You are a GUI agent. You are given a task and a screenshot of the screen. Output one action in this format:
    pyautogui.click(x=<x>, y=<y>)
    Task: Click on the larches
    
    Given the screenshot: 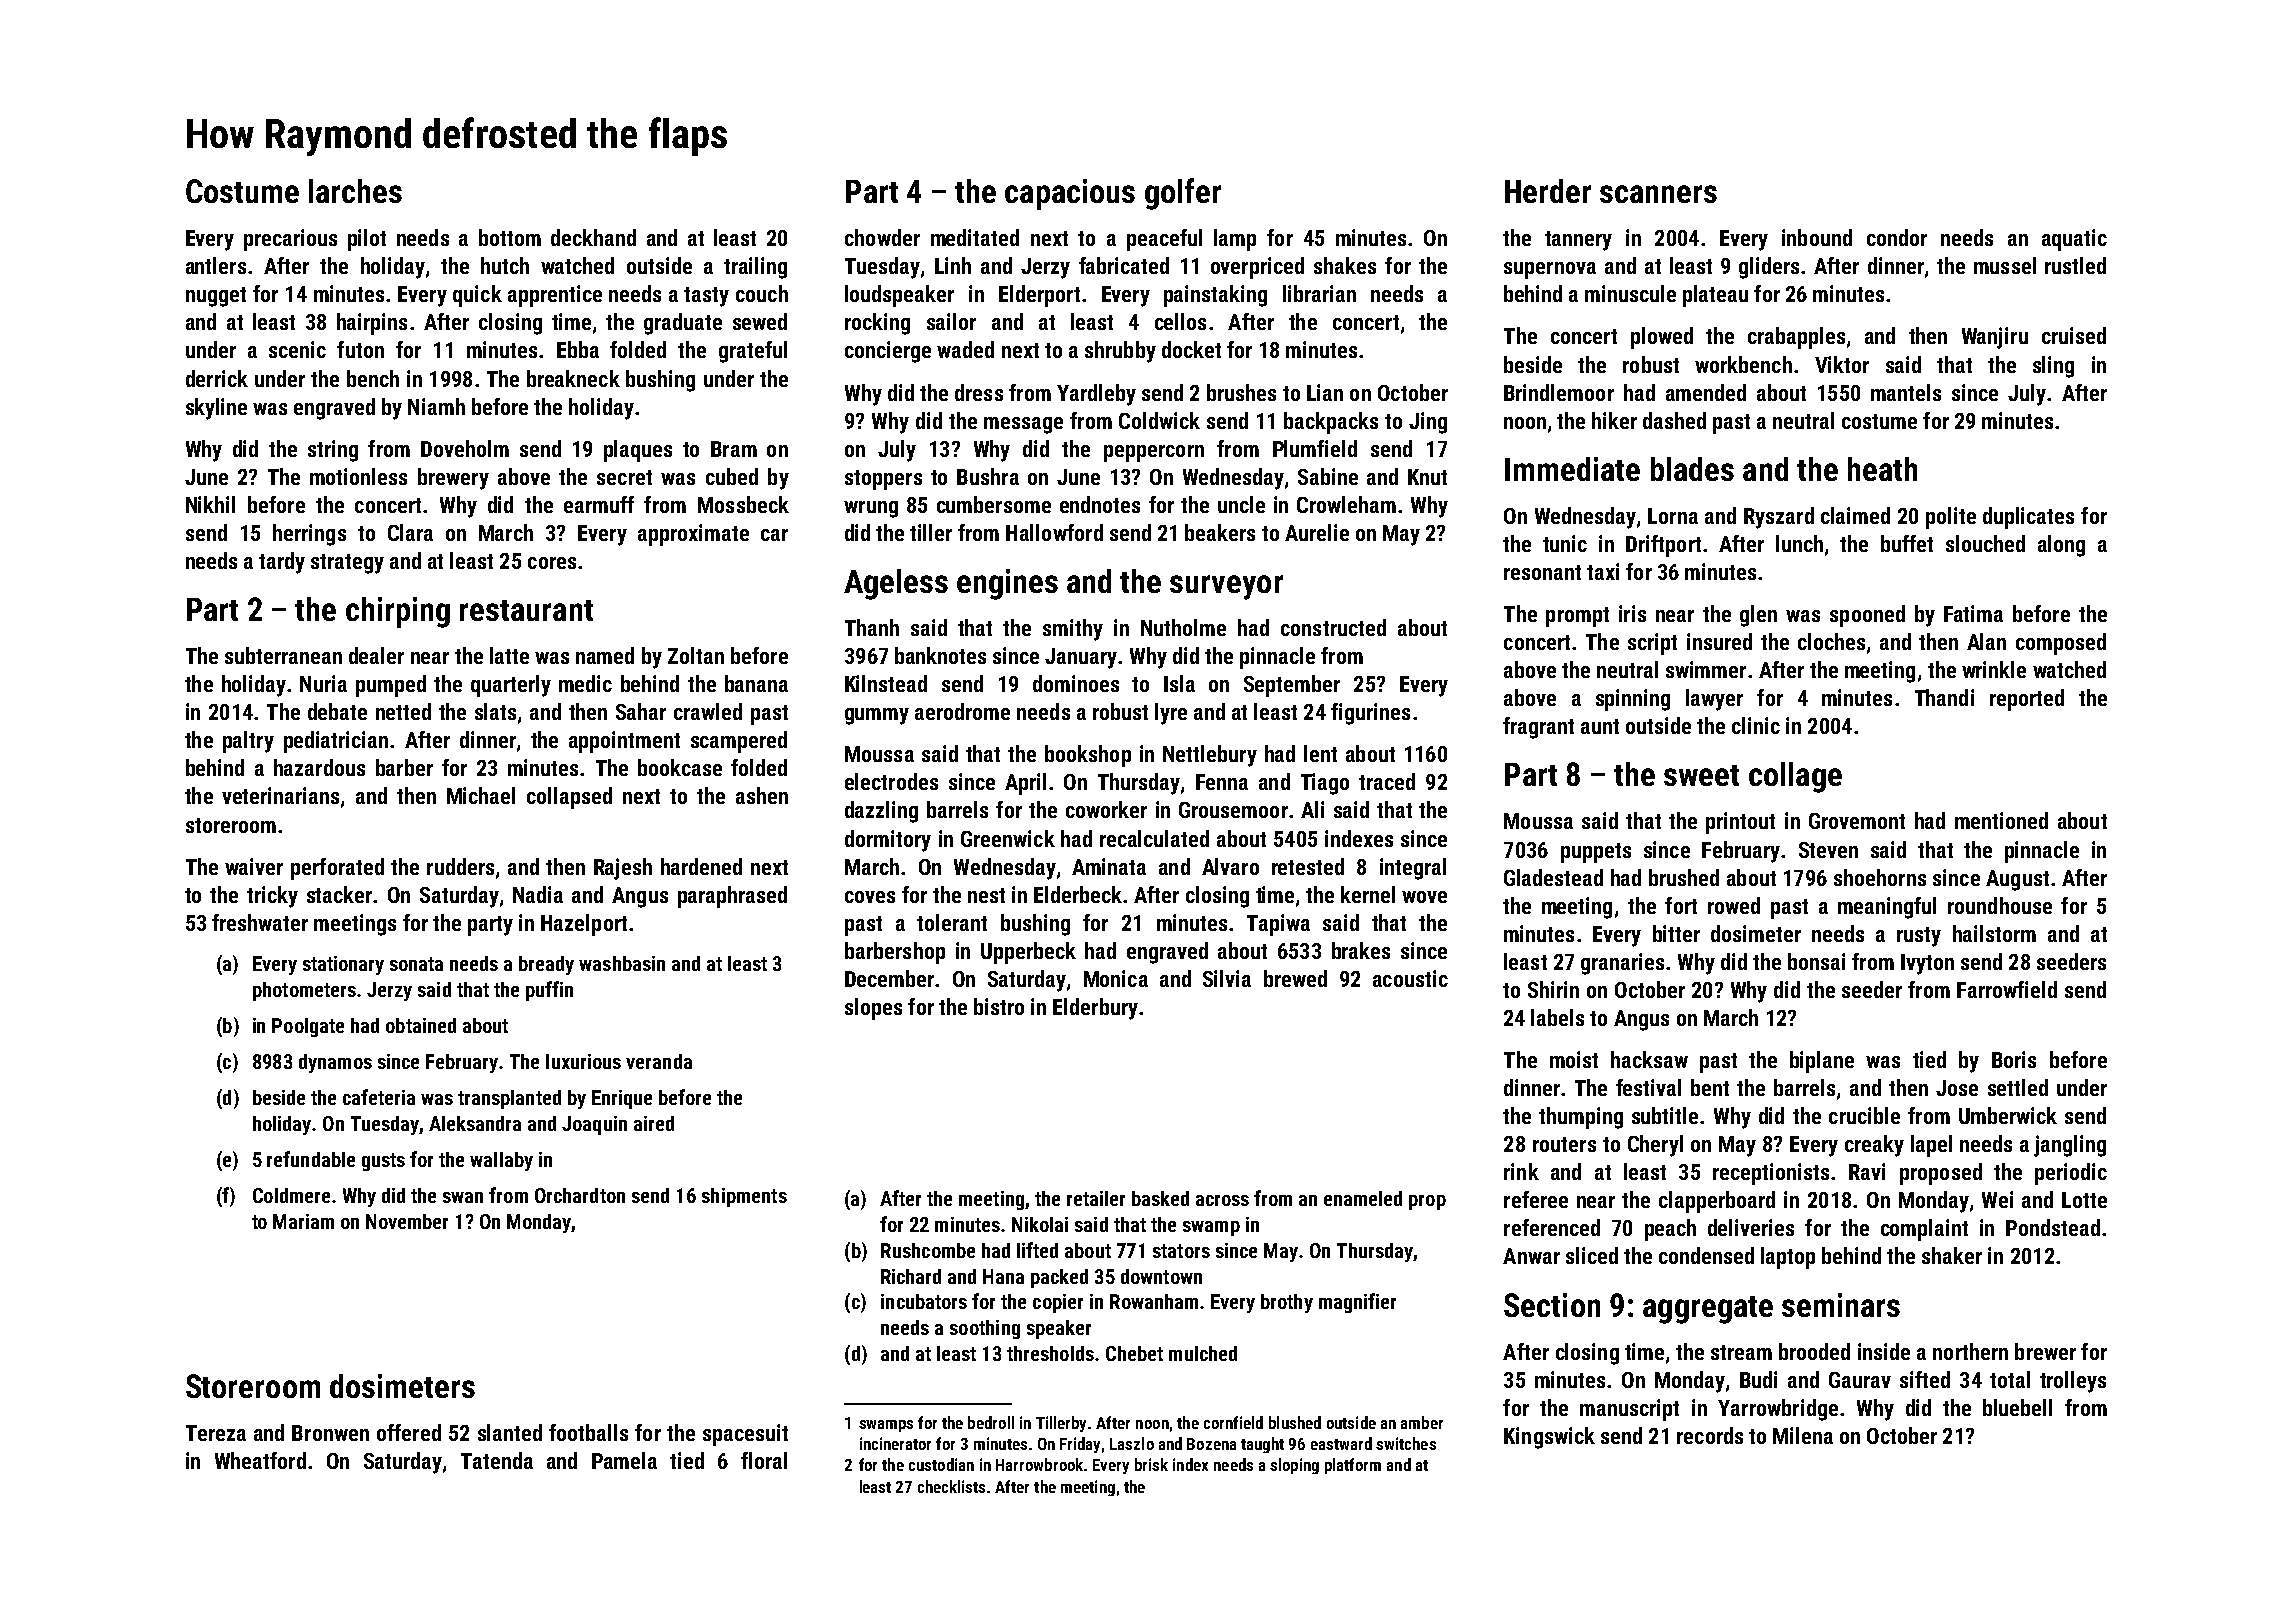 What is the action you would take?
    pyautogui.click(x=355, y=191)
